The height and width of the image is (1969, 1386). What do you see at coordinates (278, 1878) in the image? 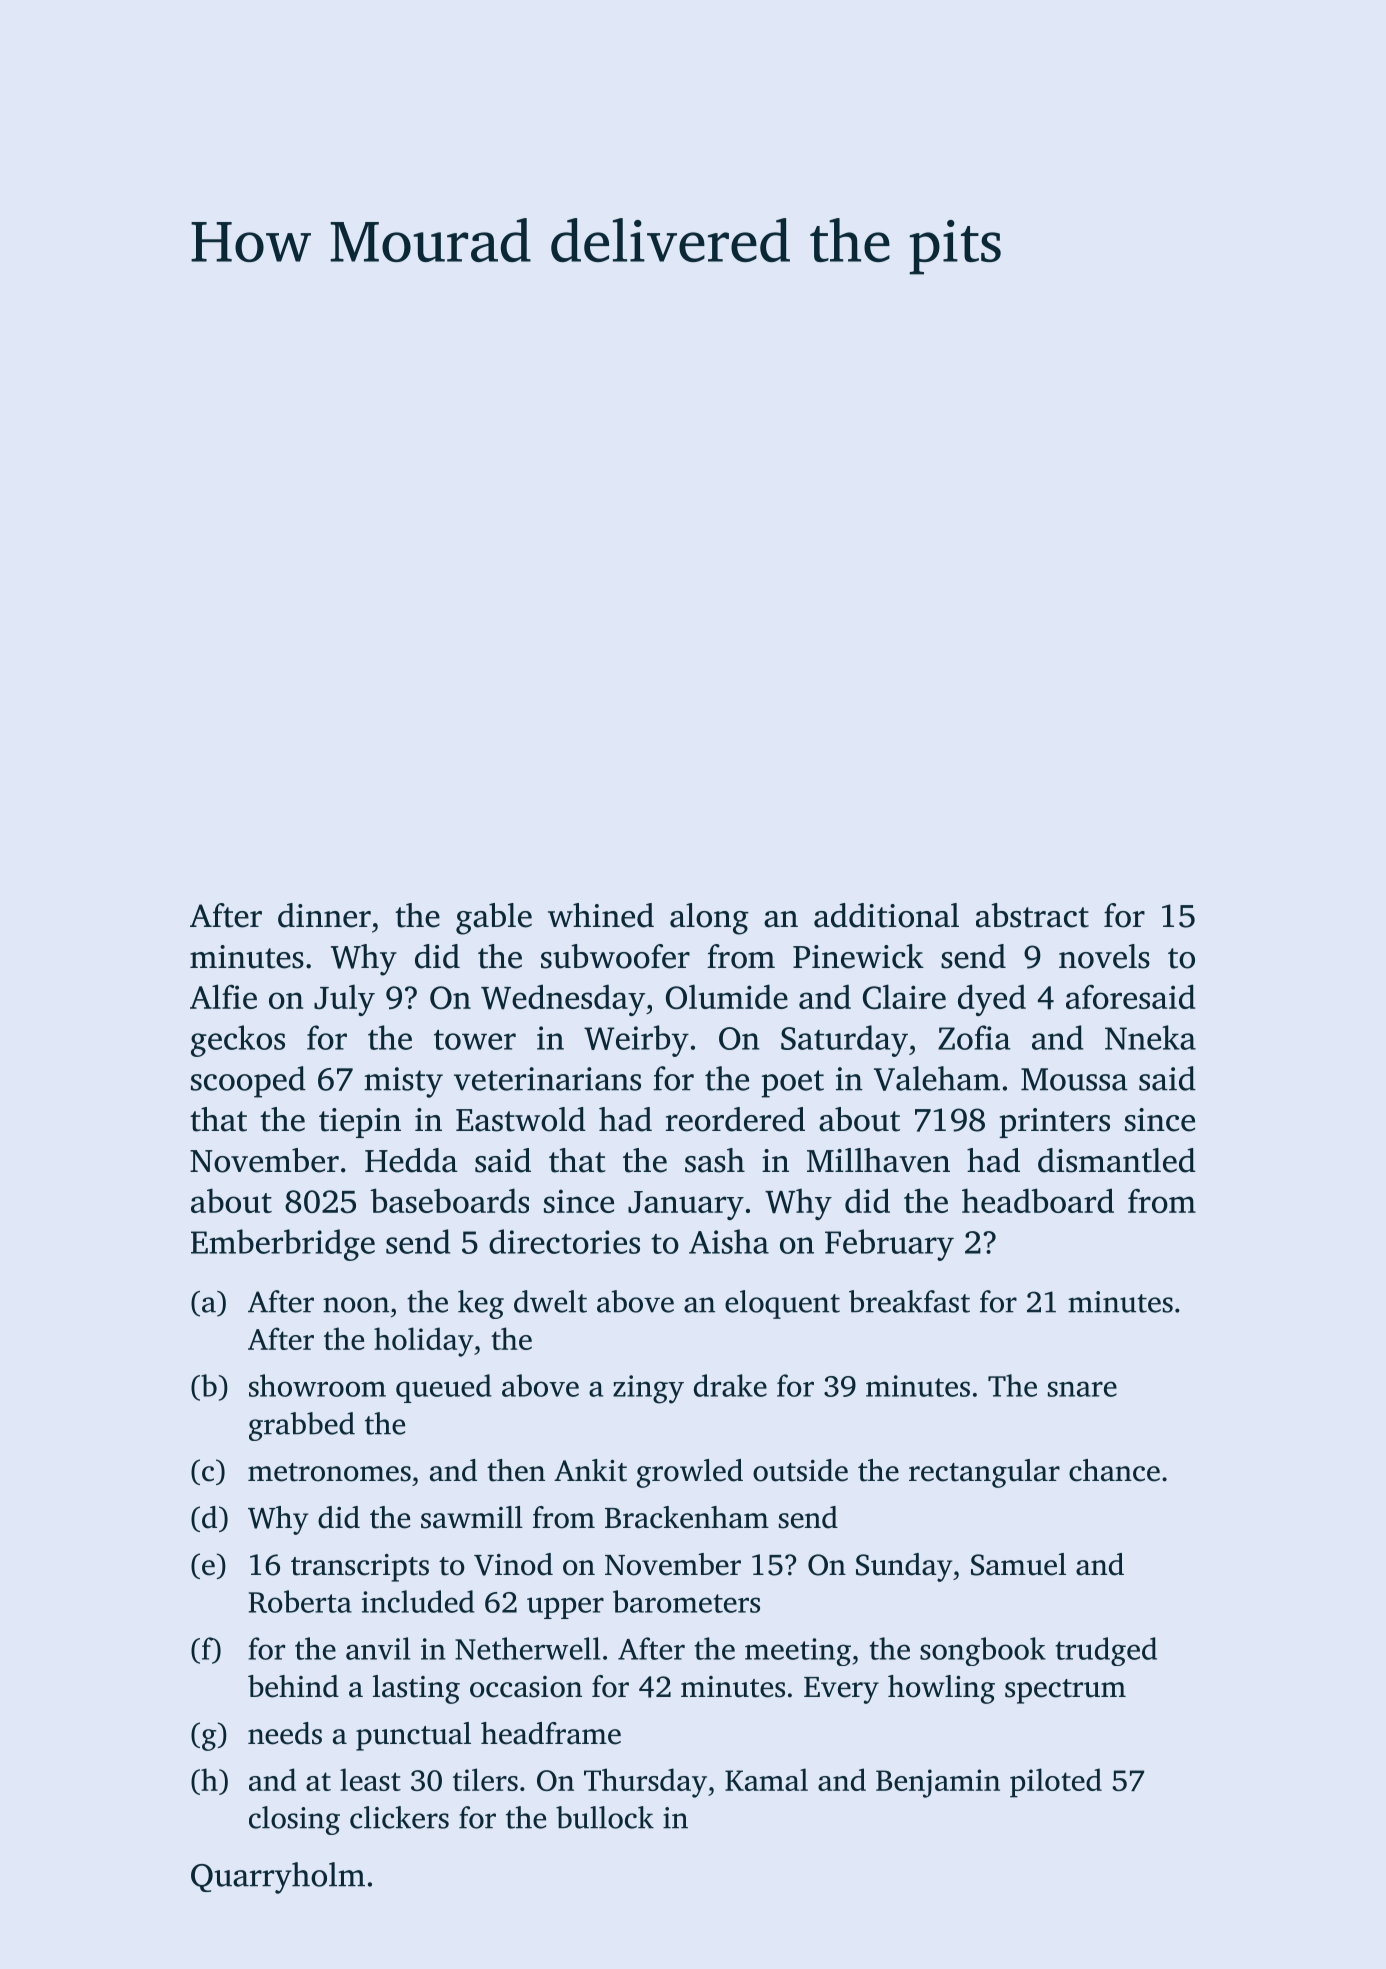
I see `Quarryholm` at bounding box center [278, 1878].
